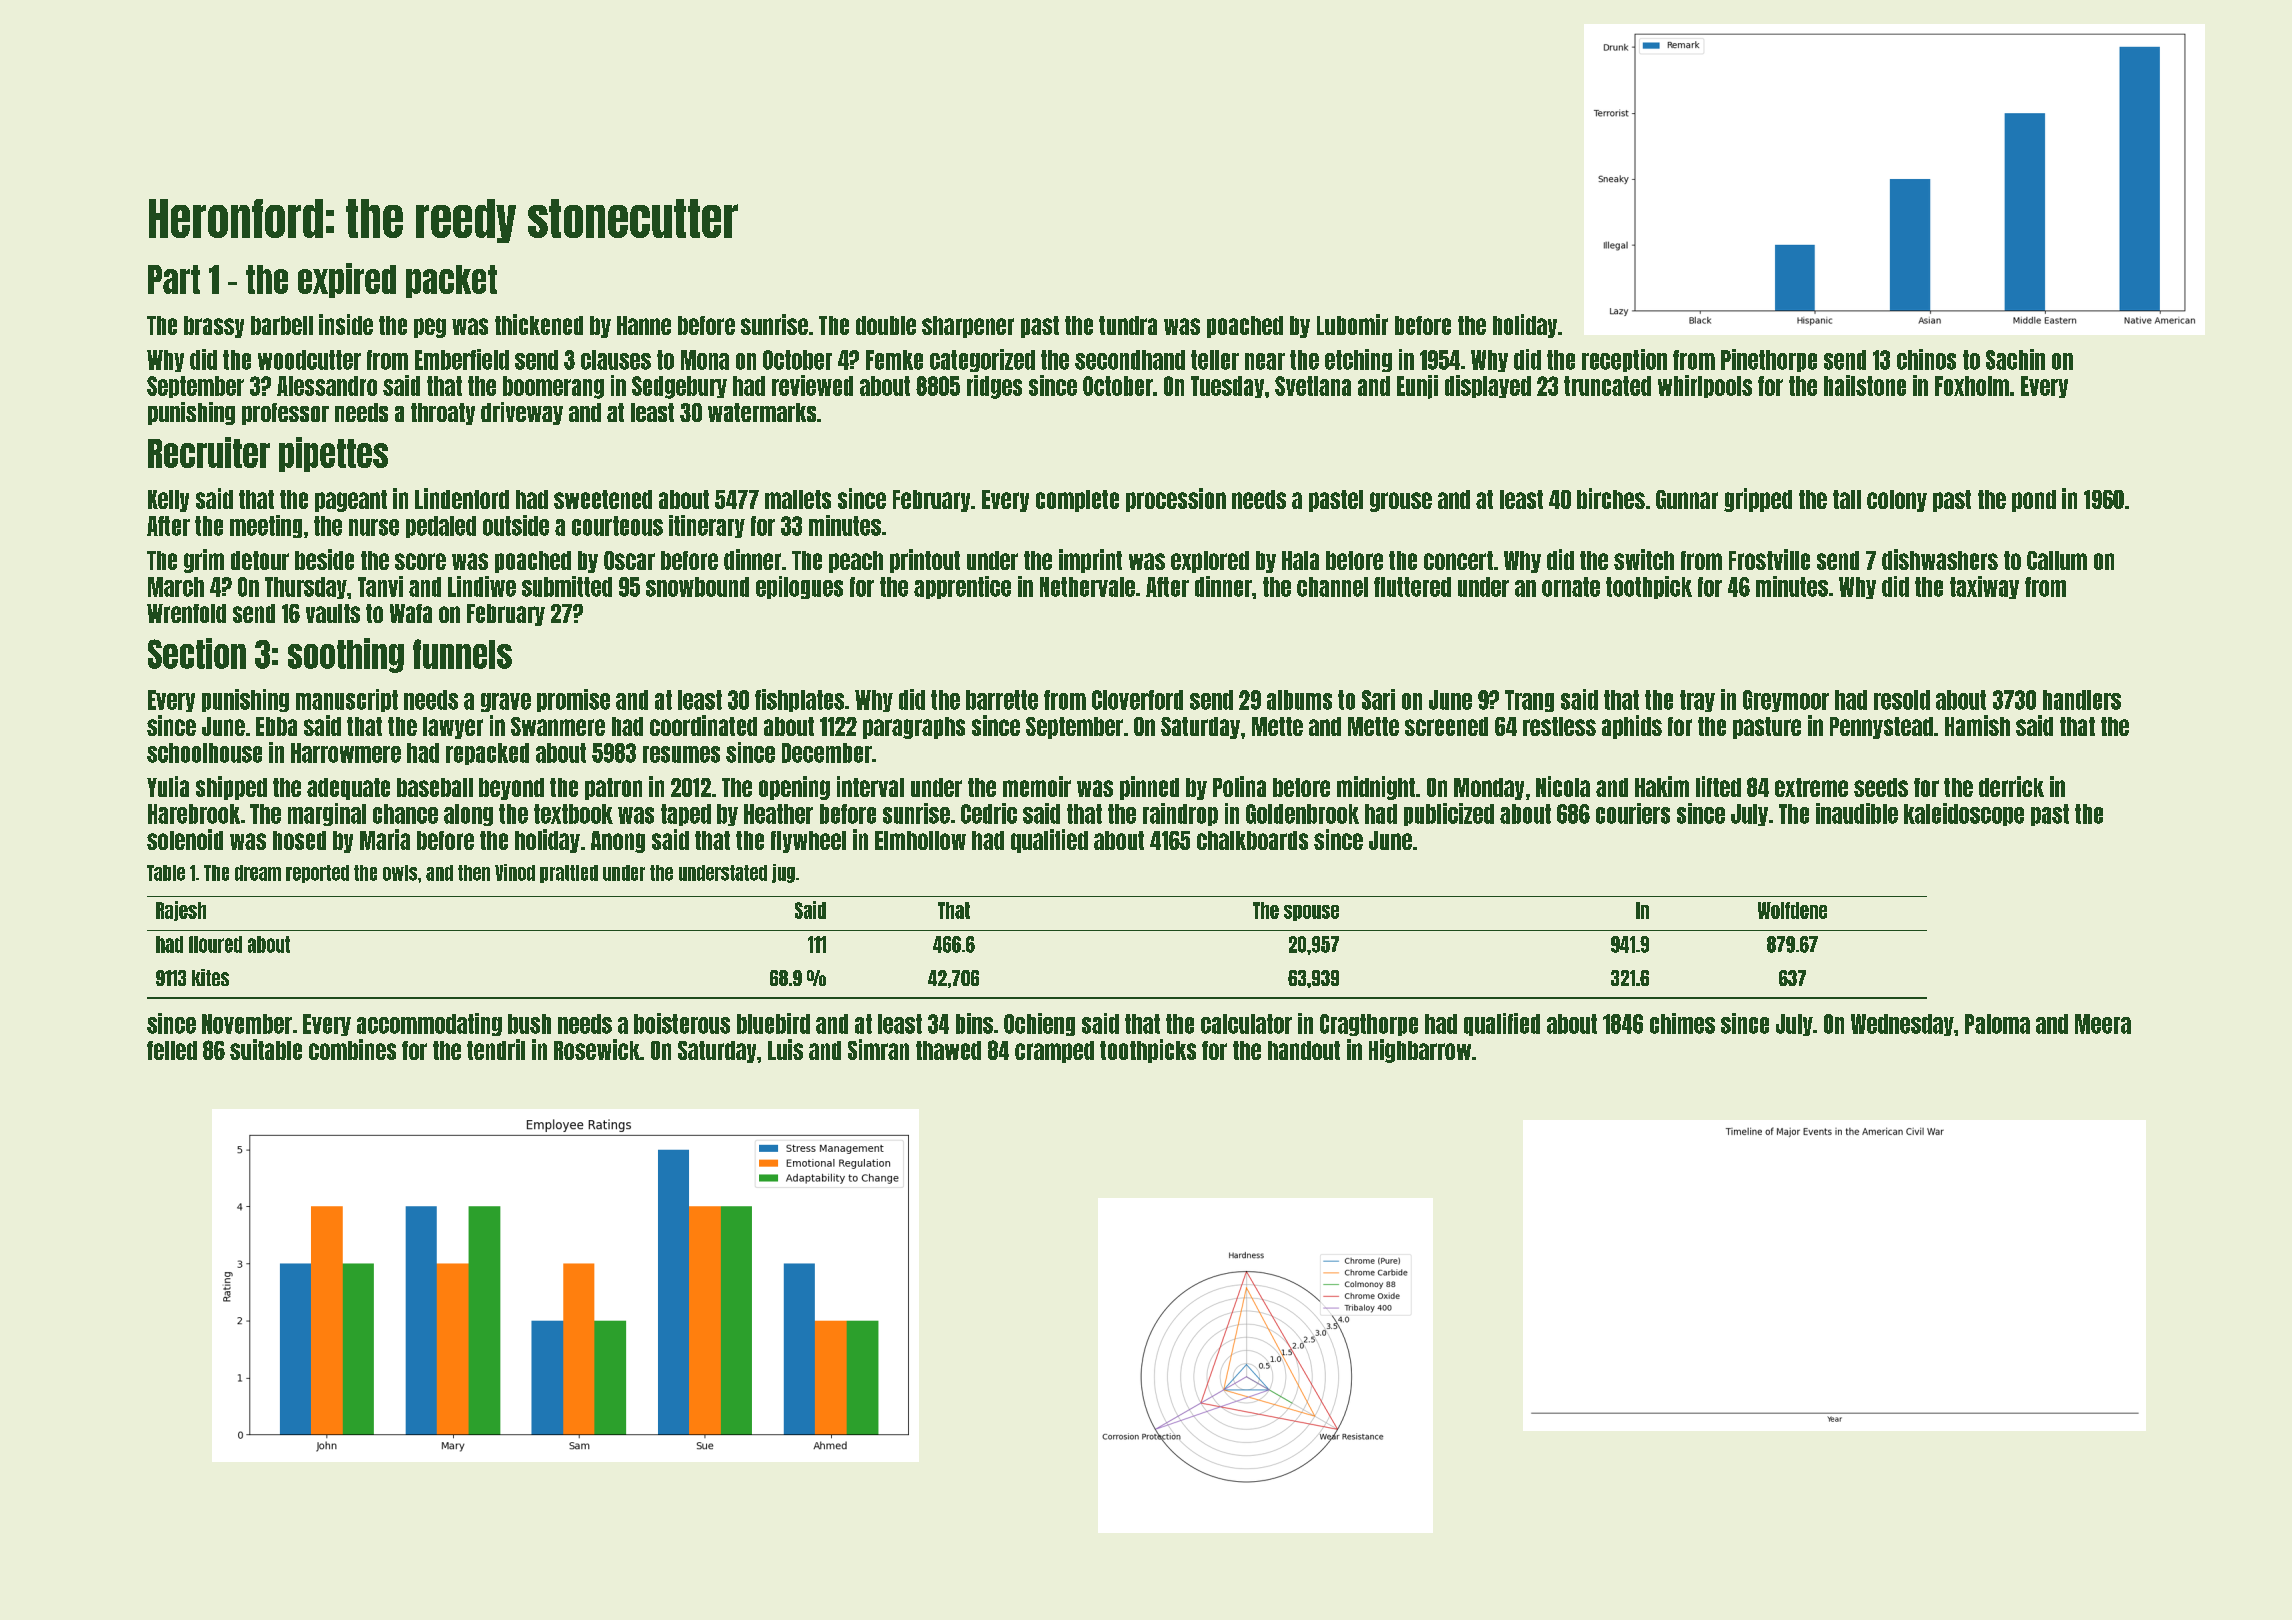  What do you see at coordinates (1458, 560) in the screenshot?
I see `concert` at bounding box center [1458, 560].
